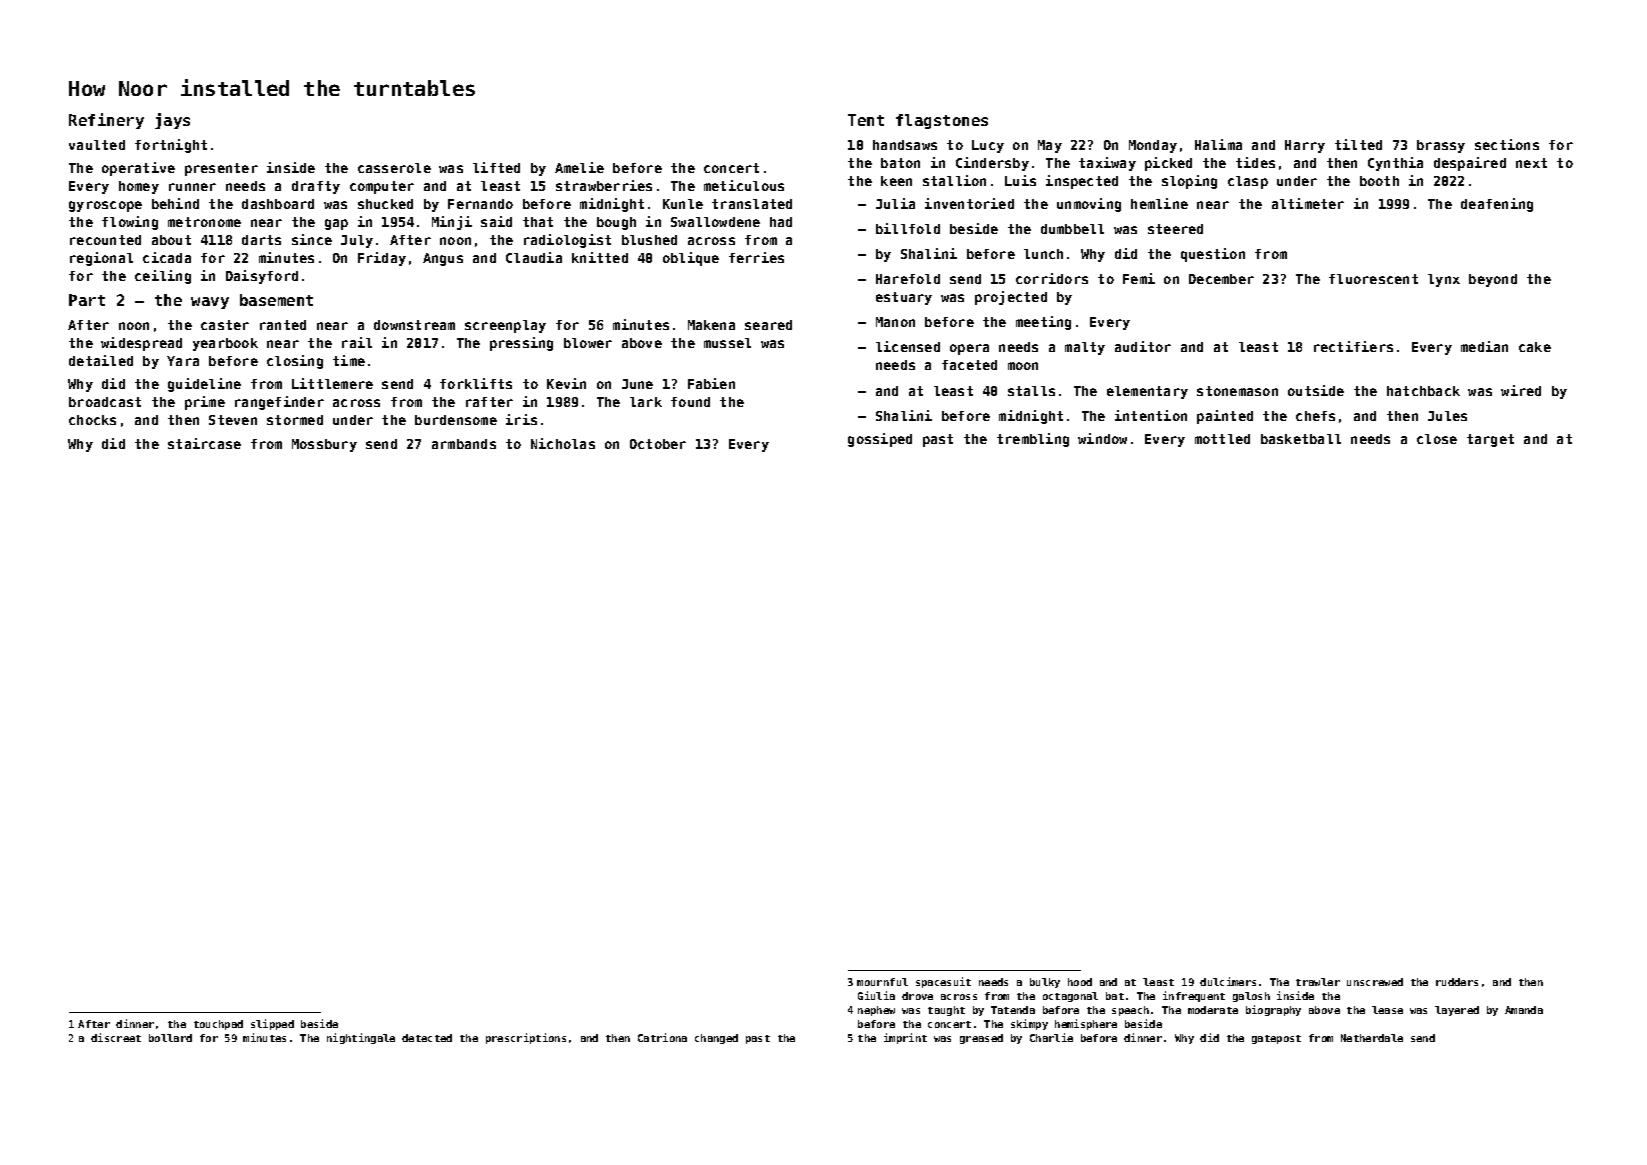  What do you see at coordinates (172, 121) in the screenshot?
I see `jays` at bounding box center [172, 121].
